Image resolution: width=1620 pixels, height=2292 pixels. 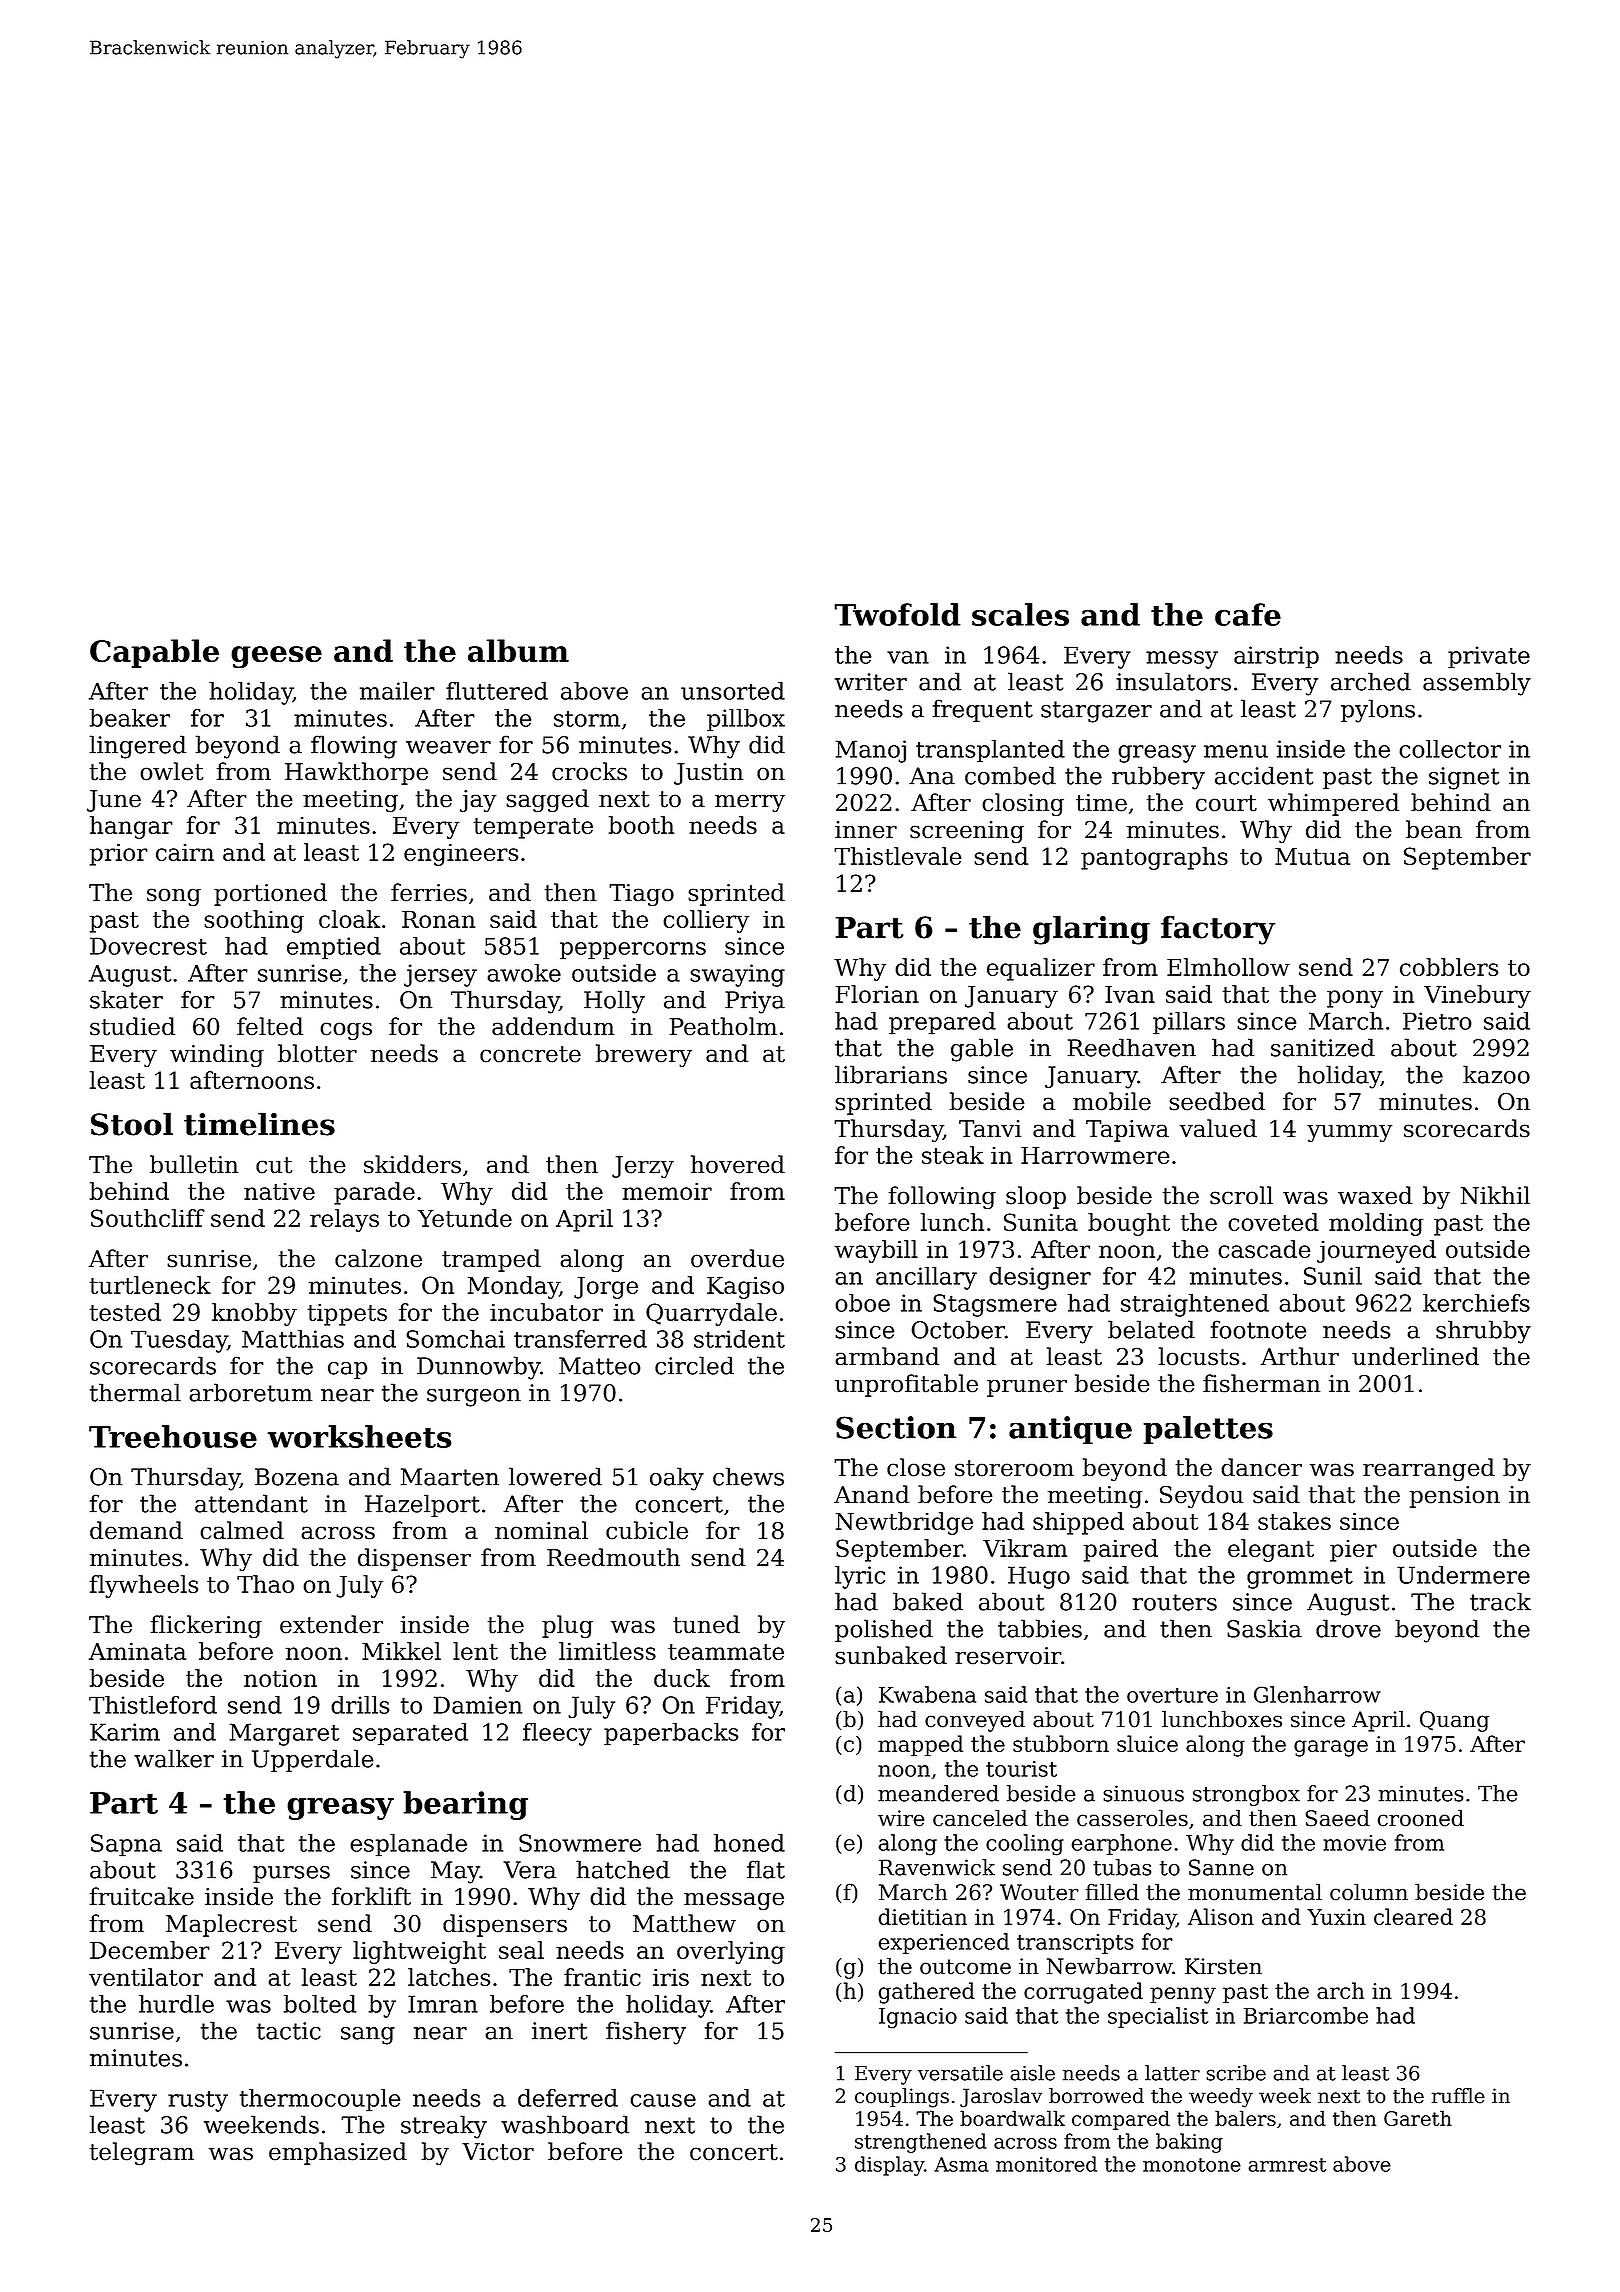 I want to click on whimpered, so click(x=1334, y=804).
